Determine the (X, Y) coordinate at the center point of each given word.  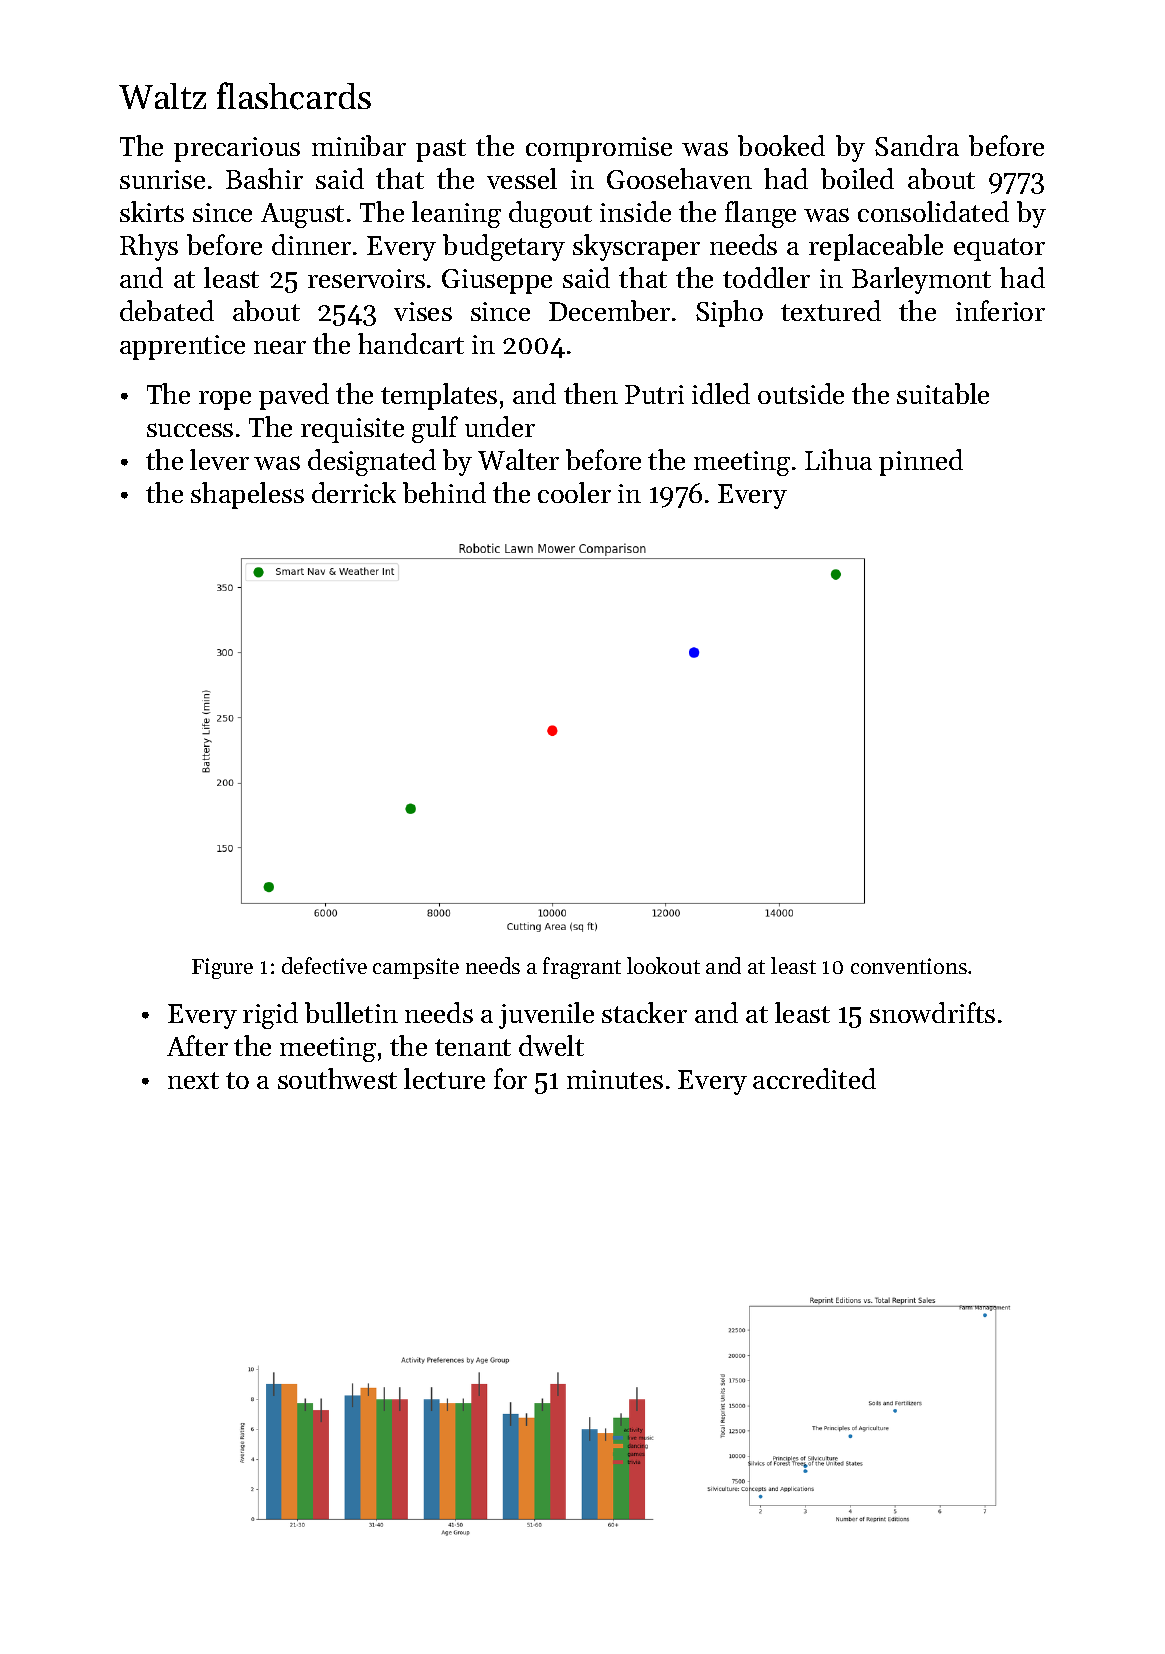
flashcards (294, 96)
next (193, 1080)
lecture (444, 1078)
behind (444, 492)
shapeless (247, 495)
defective (324, 965)
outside (801, 393)
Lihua (838, 459)
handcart (411, 343)
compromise (599, 149)
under (500, 426)
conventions (909, 966)
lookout (663, 965)
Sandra (917, 145)
